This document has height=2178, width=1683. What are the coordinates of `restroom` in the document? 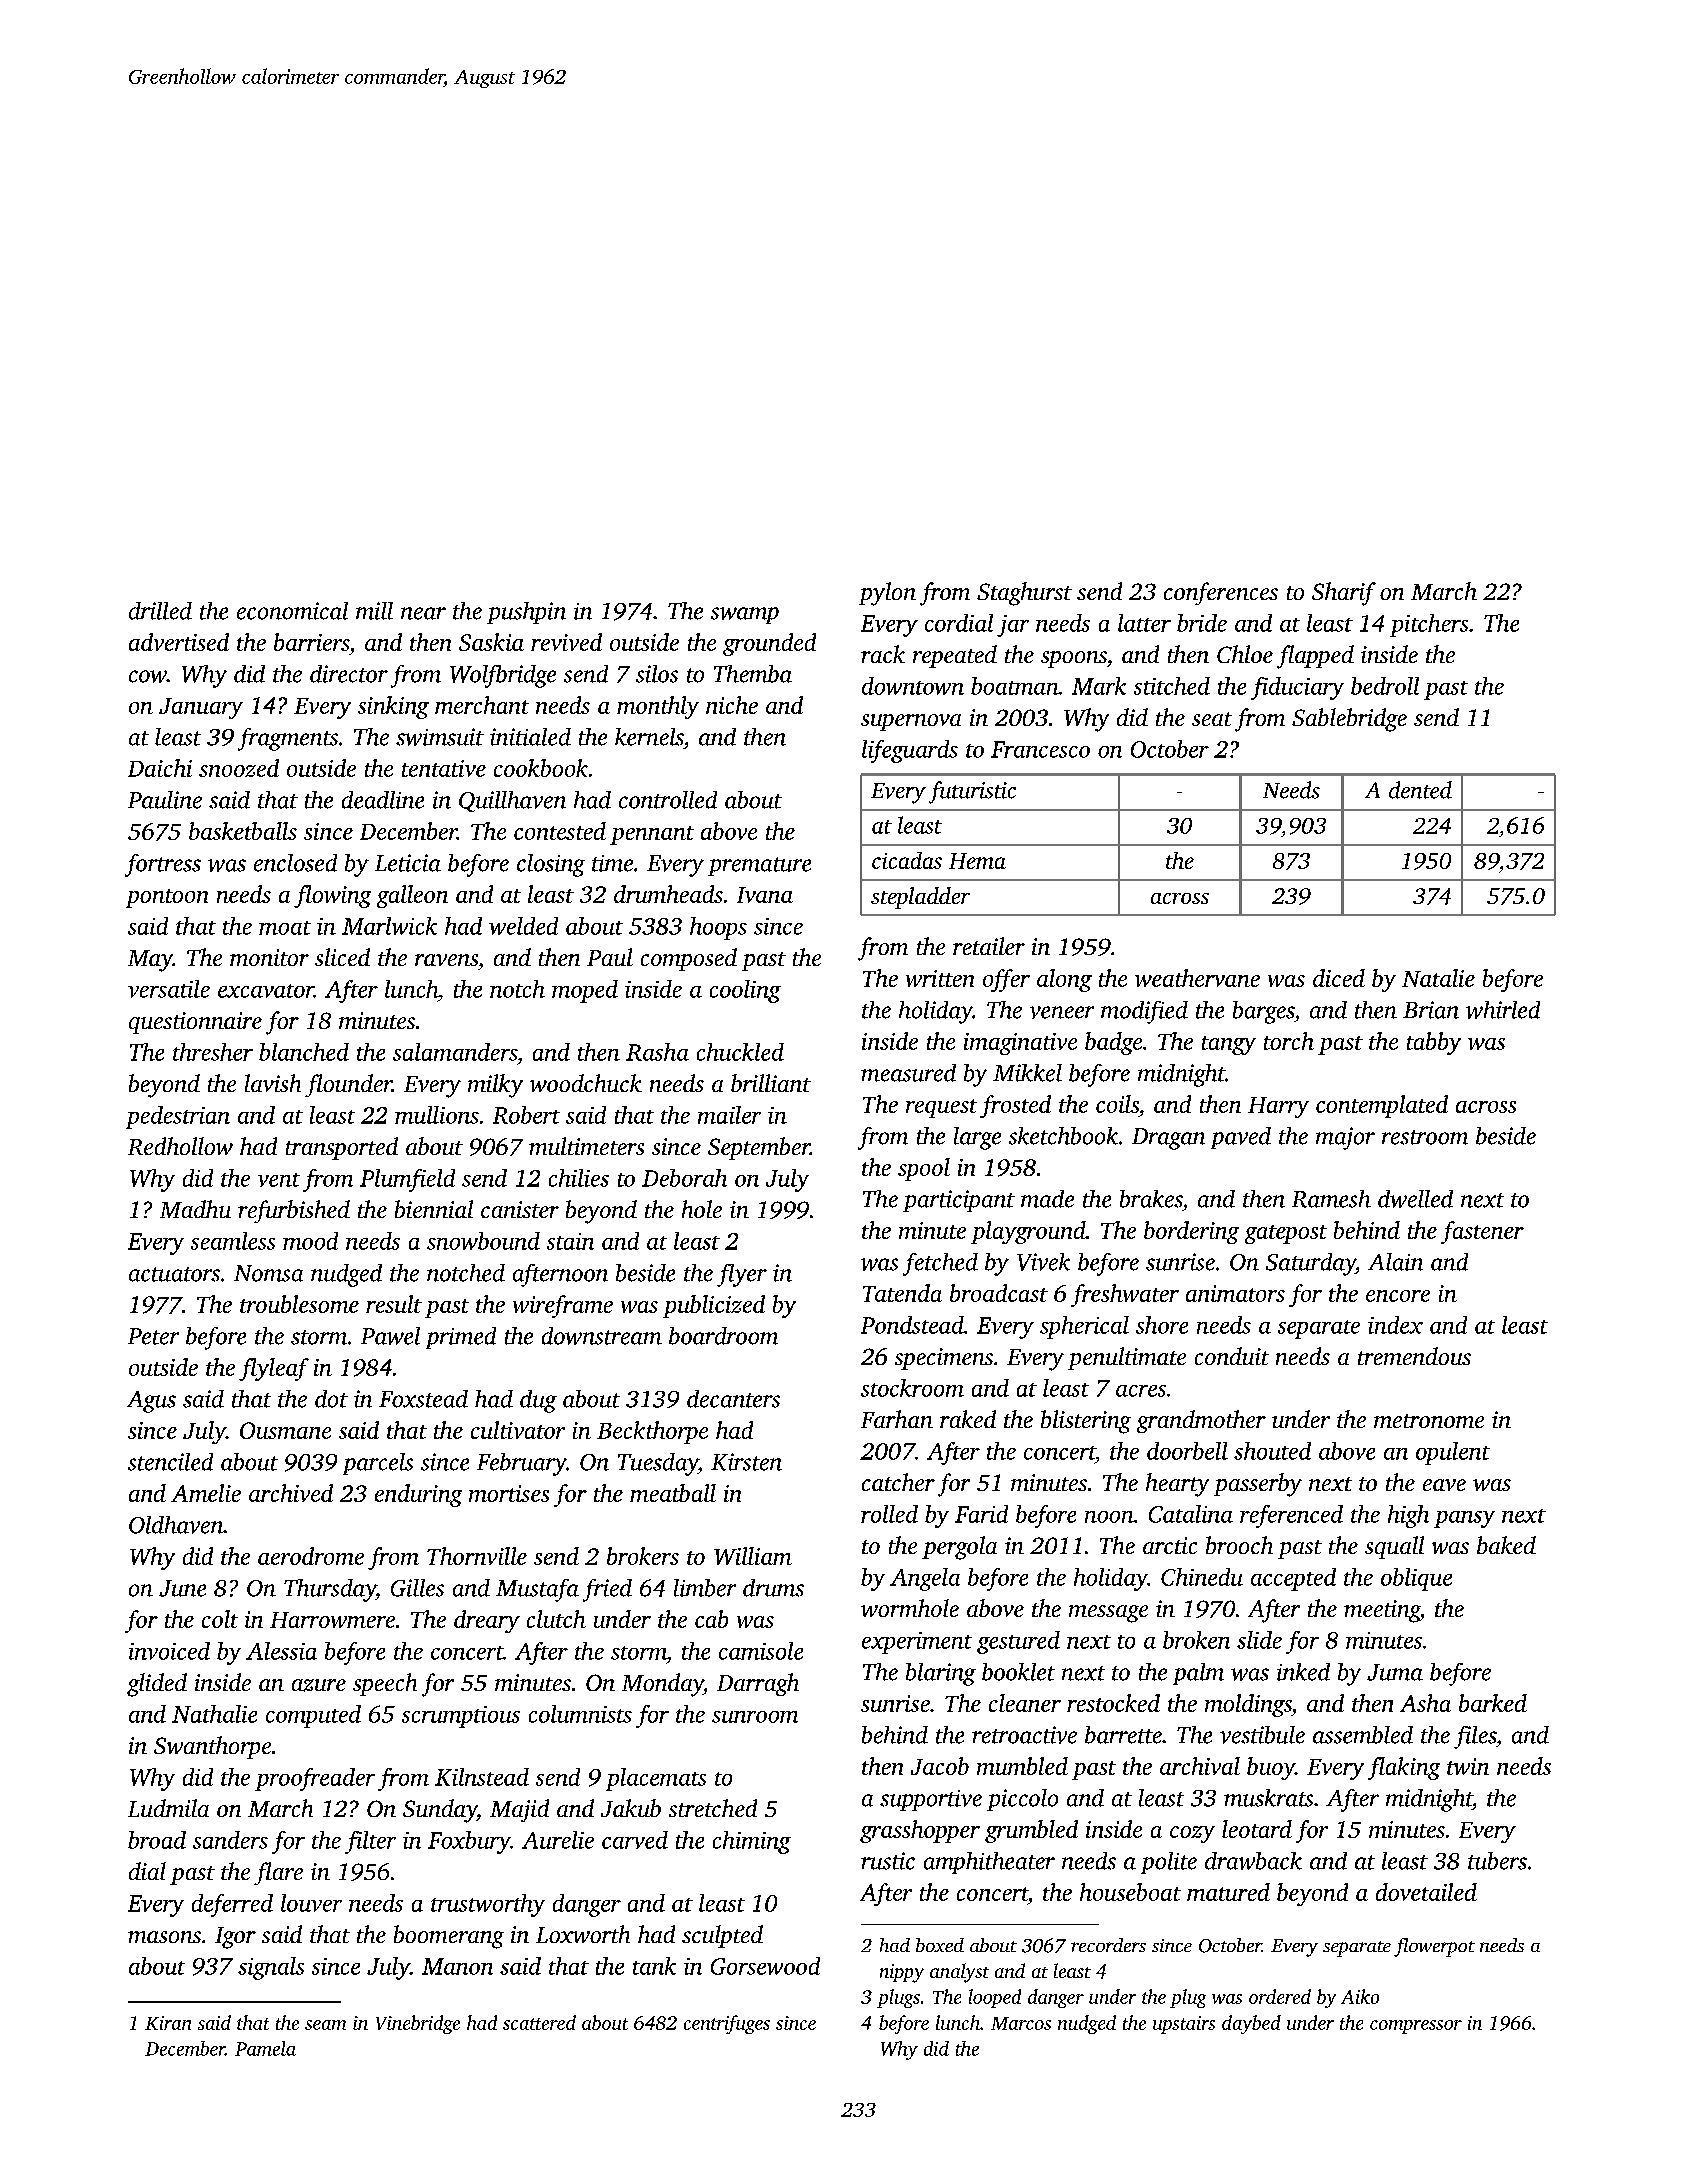 It's located at (1425, 1137).
